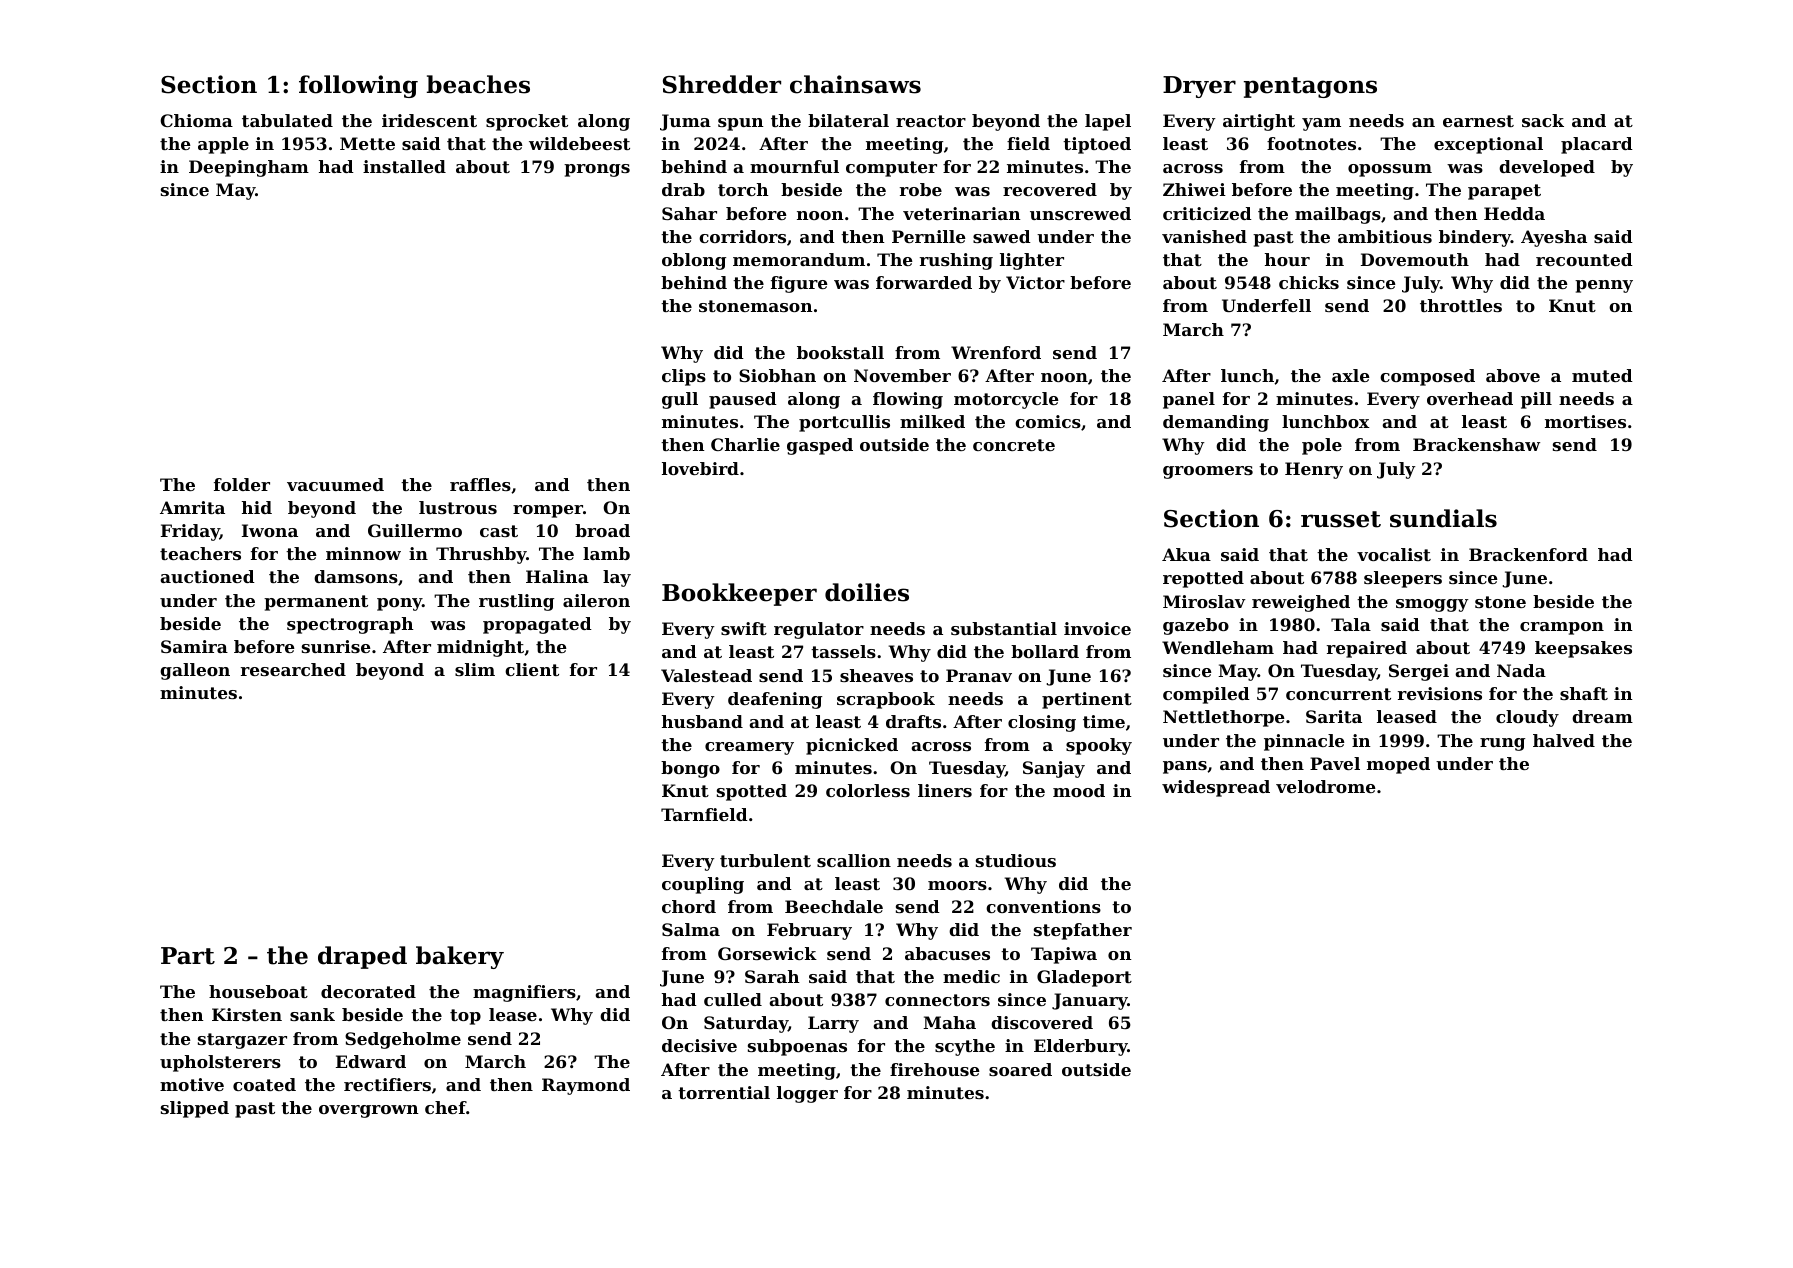 The image size is (1793, 1268). What do you see at coordinates (249, 168) in the page?
I see `Deepingham` at bounding box center [249, 168].
